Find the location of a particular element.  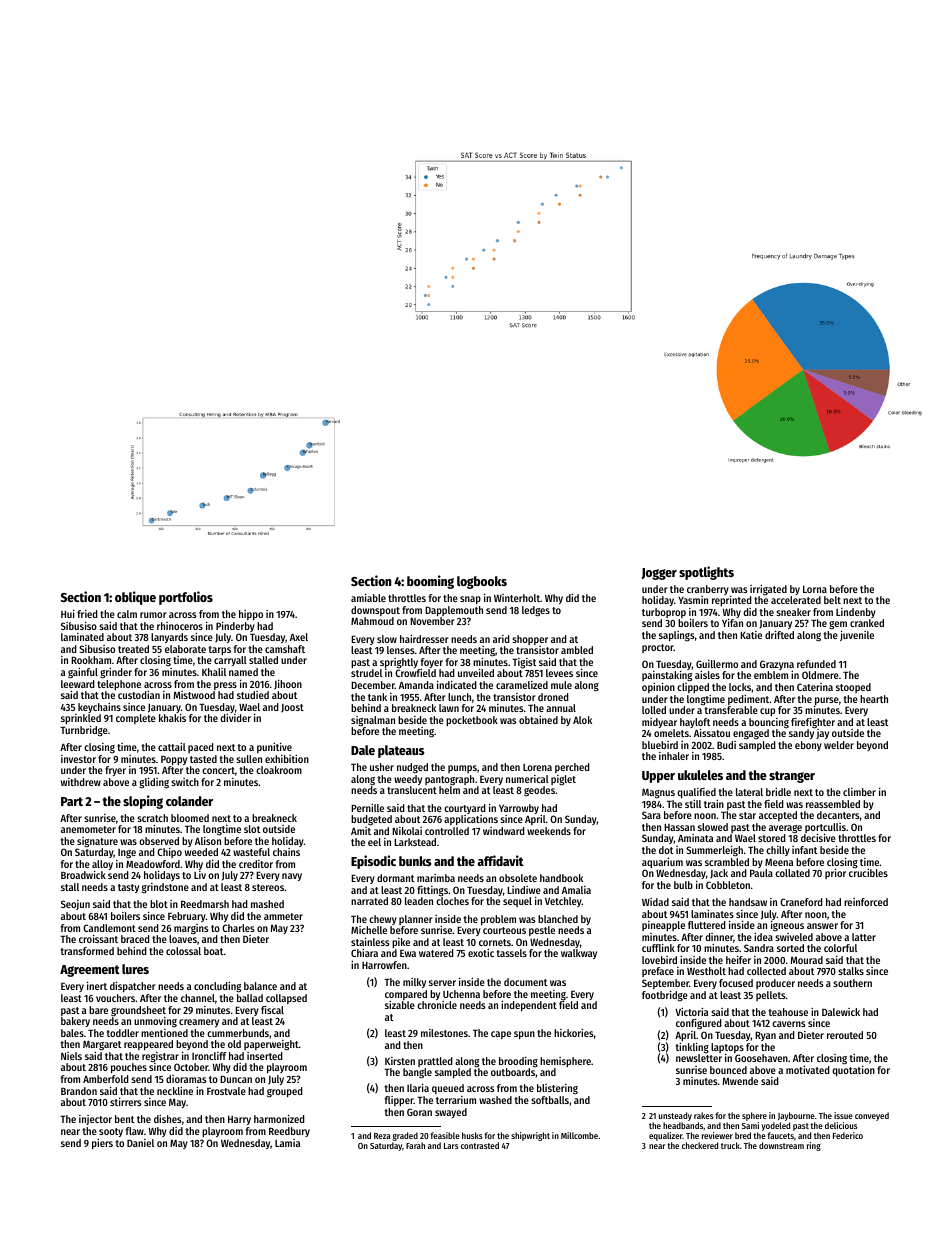

hickories is located at coordinates (574, 1033).
